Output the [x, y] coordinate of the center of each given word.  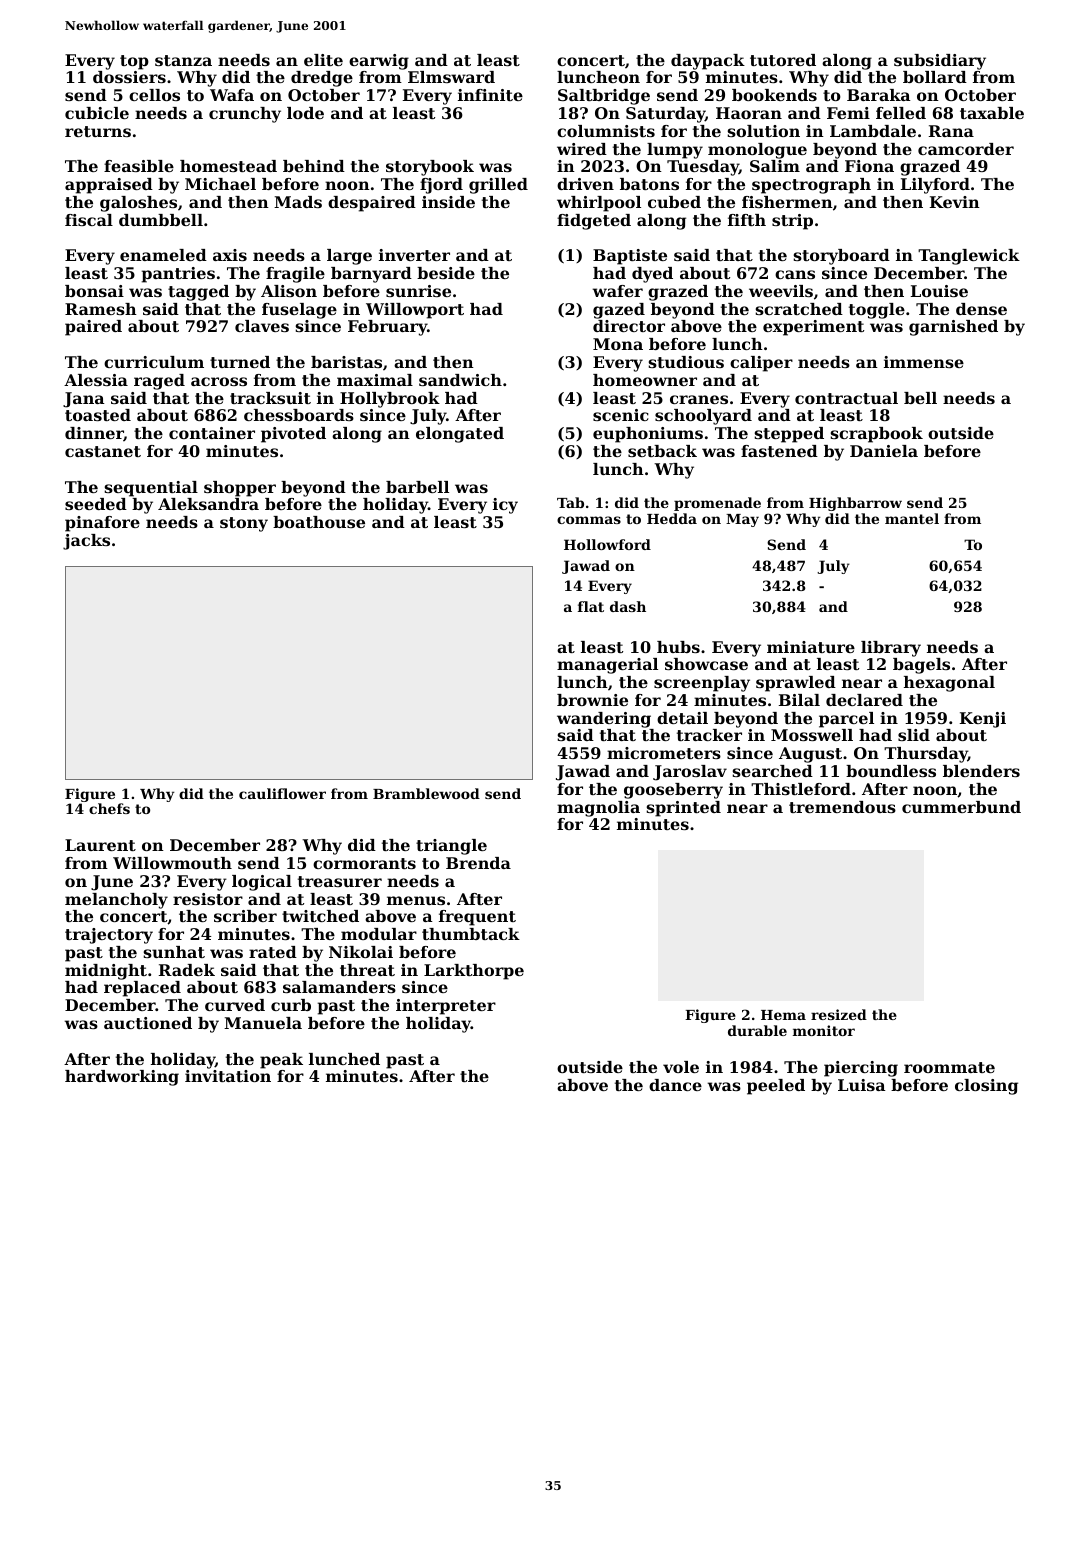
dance [675, 1085]
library [891, 649]
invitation [228, 1076]
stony [244, 524]
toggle [877, 311]
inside [448, 202]
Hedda [672, 518]
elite [323, 60]
